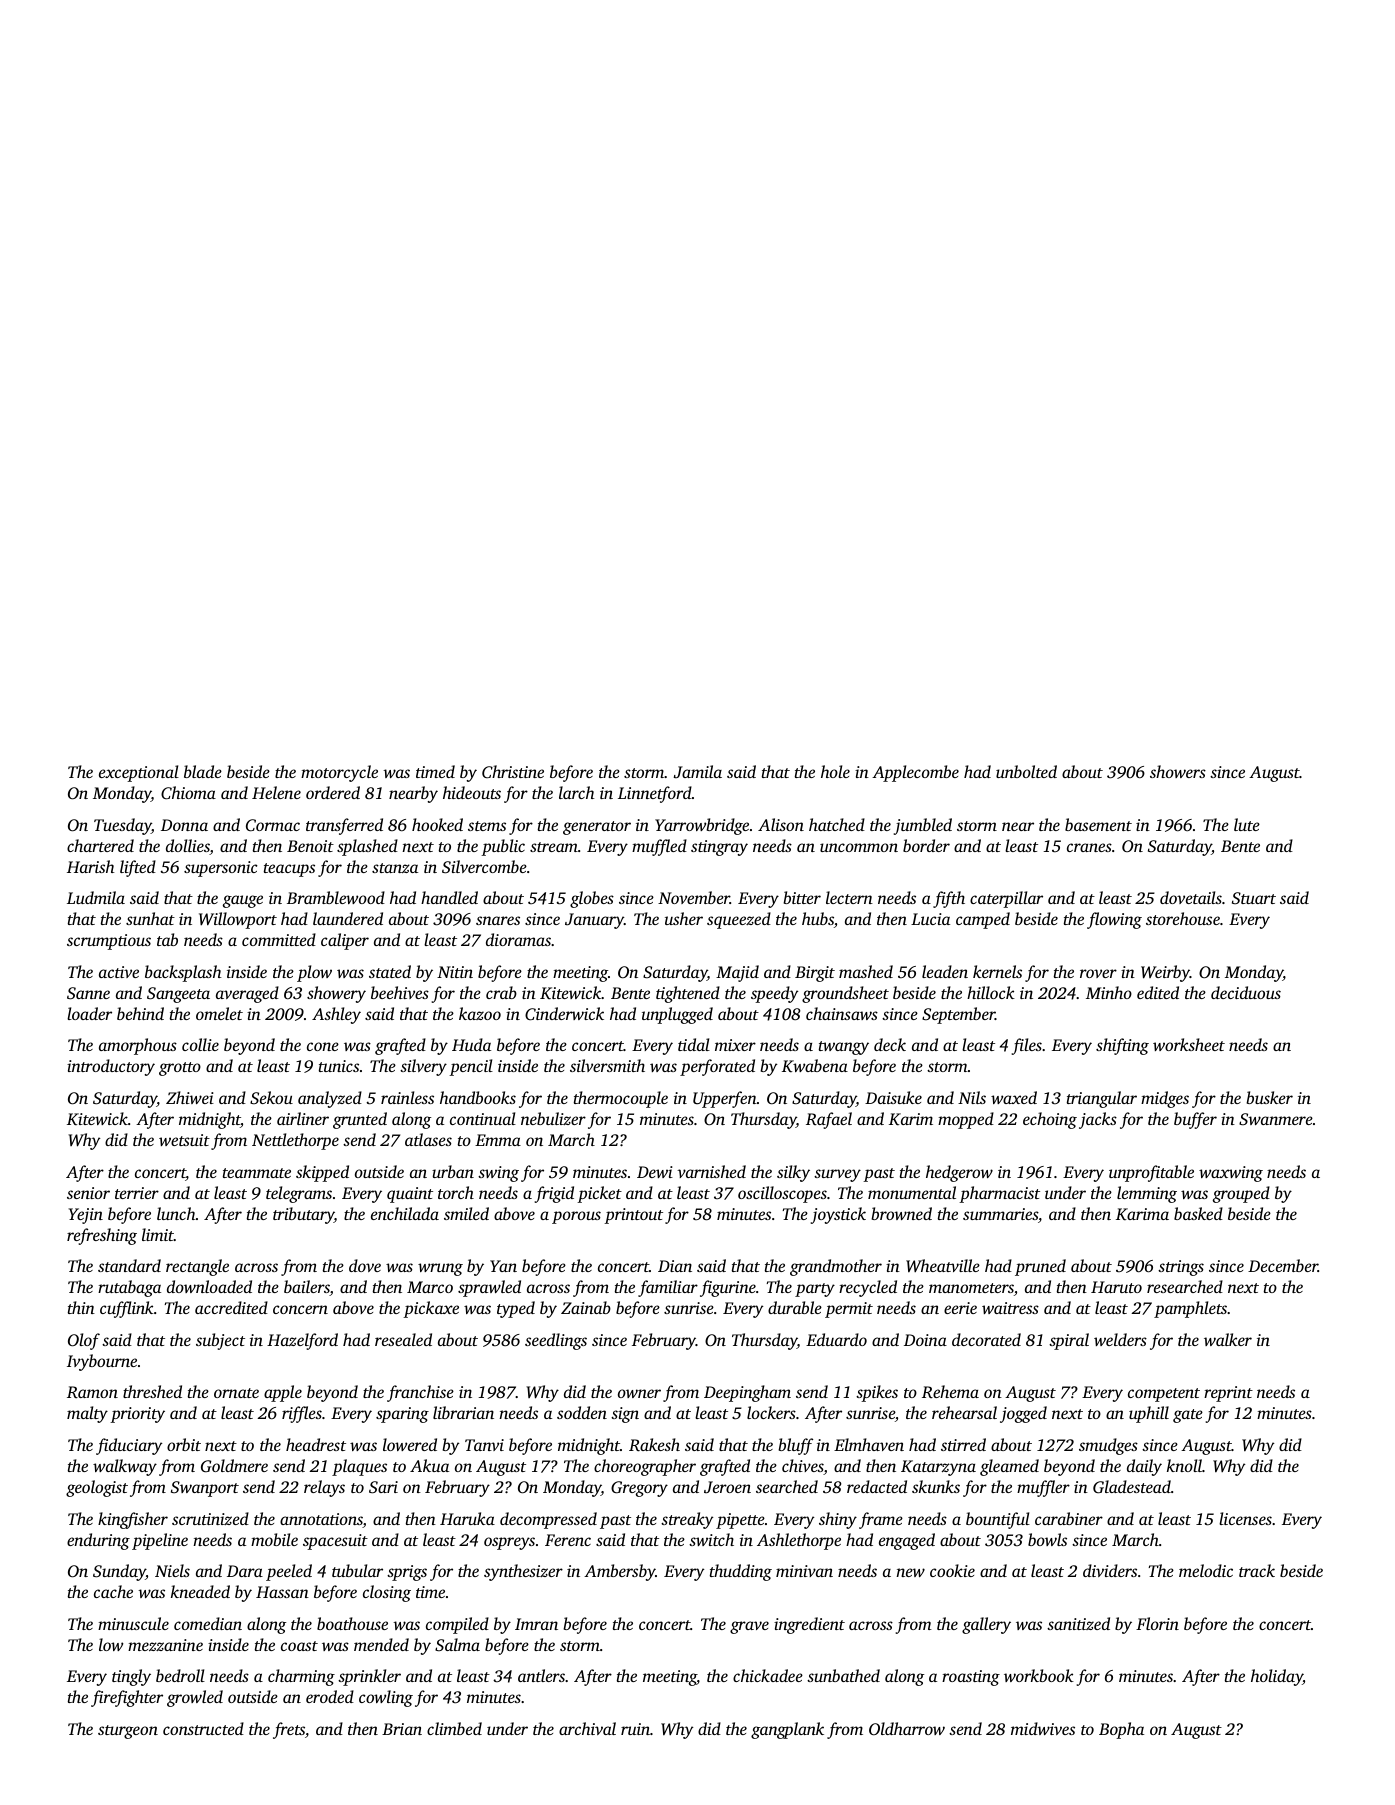 The height and width of the screenshot is (1805, 1395). I want to click on lute, so click(1247, 824).
